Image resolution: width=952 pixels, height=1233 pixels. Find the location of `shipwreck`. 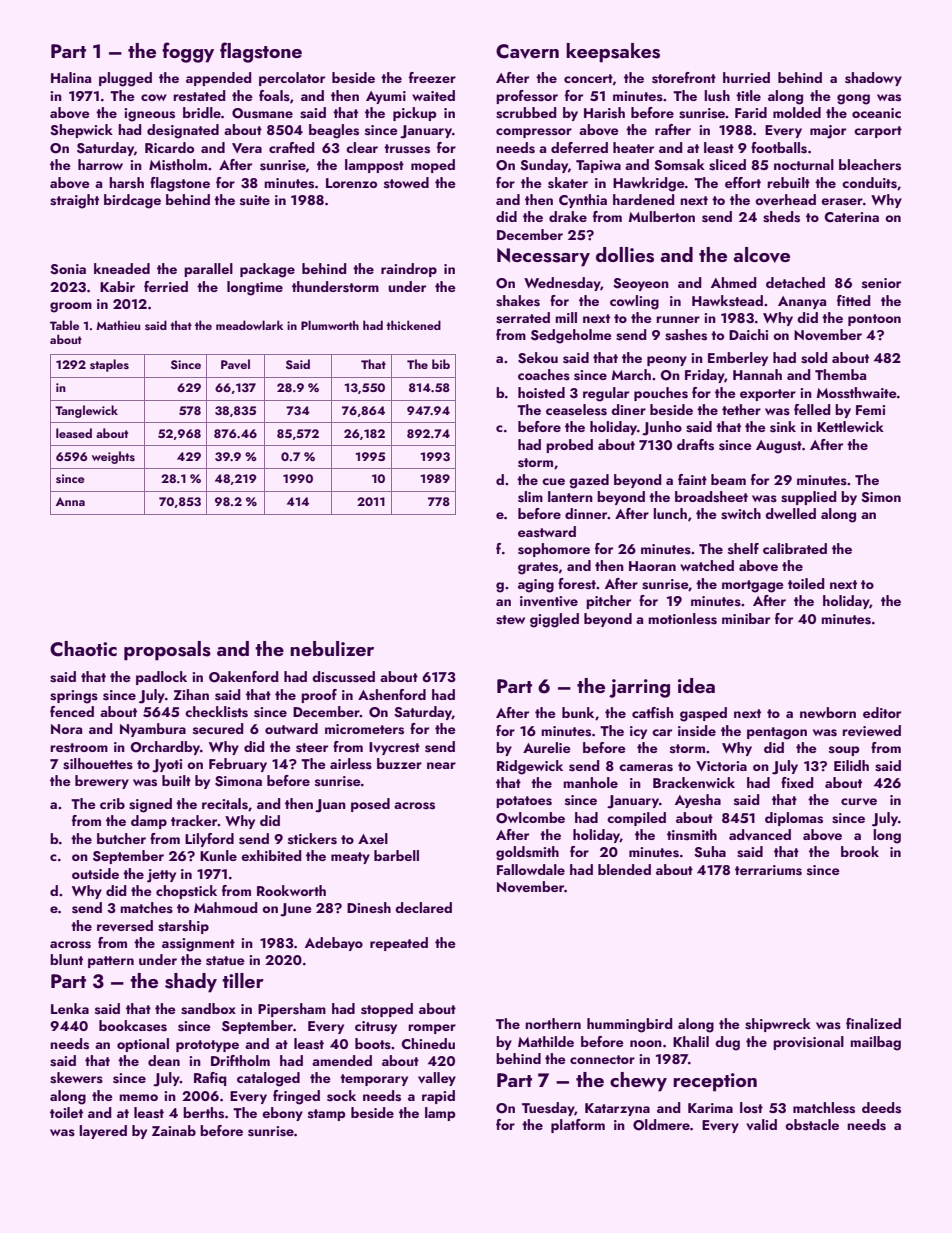

shipwreck is located at coordinates (778, 1025).
